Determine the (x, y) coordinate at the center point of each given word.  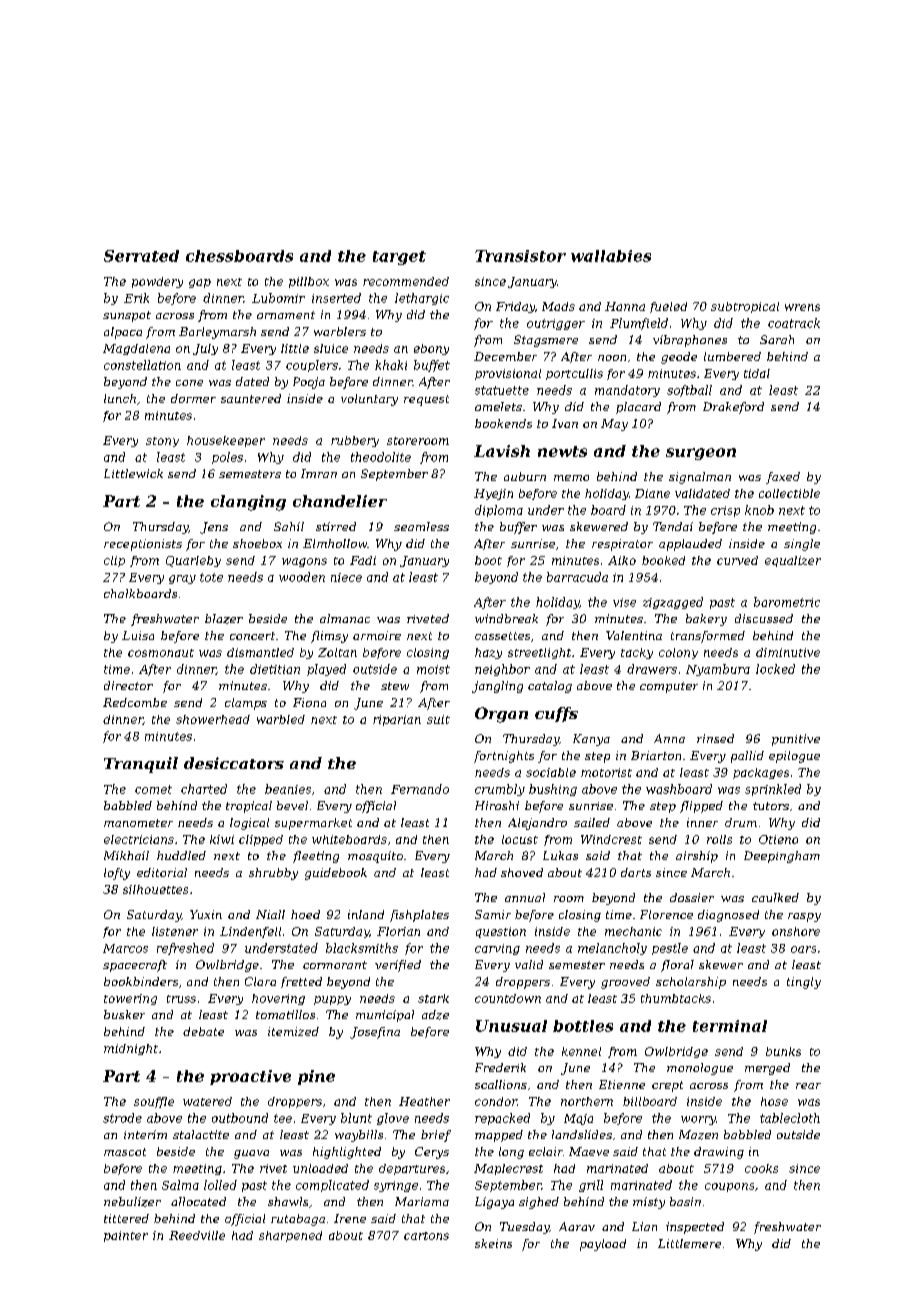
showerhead (213, 719)
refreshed (185, 949)
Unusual (511, 1026)
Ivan (565, 423)
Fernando (420, 789)
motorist (606, 772)
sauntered (251, 398)
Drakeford (733, 408)
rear (808, 1086)
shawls (288, 1201)
